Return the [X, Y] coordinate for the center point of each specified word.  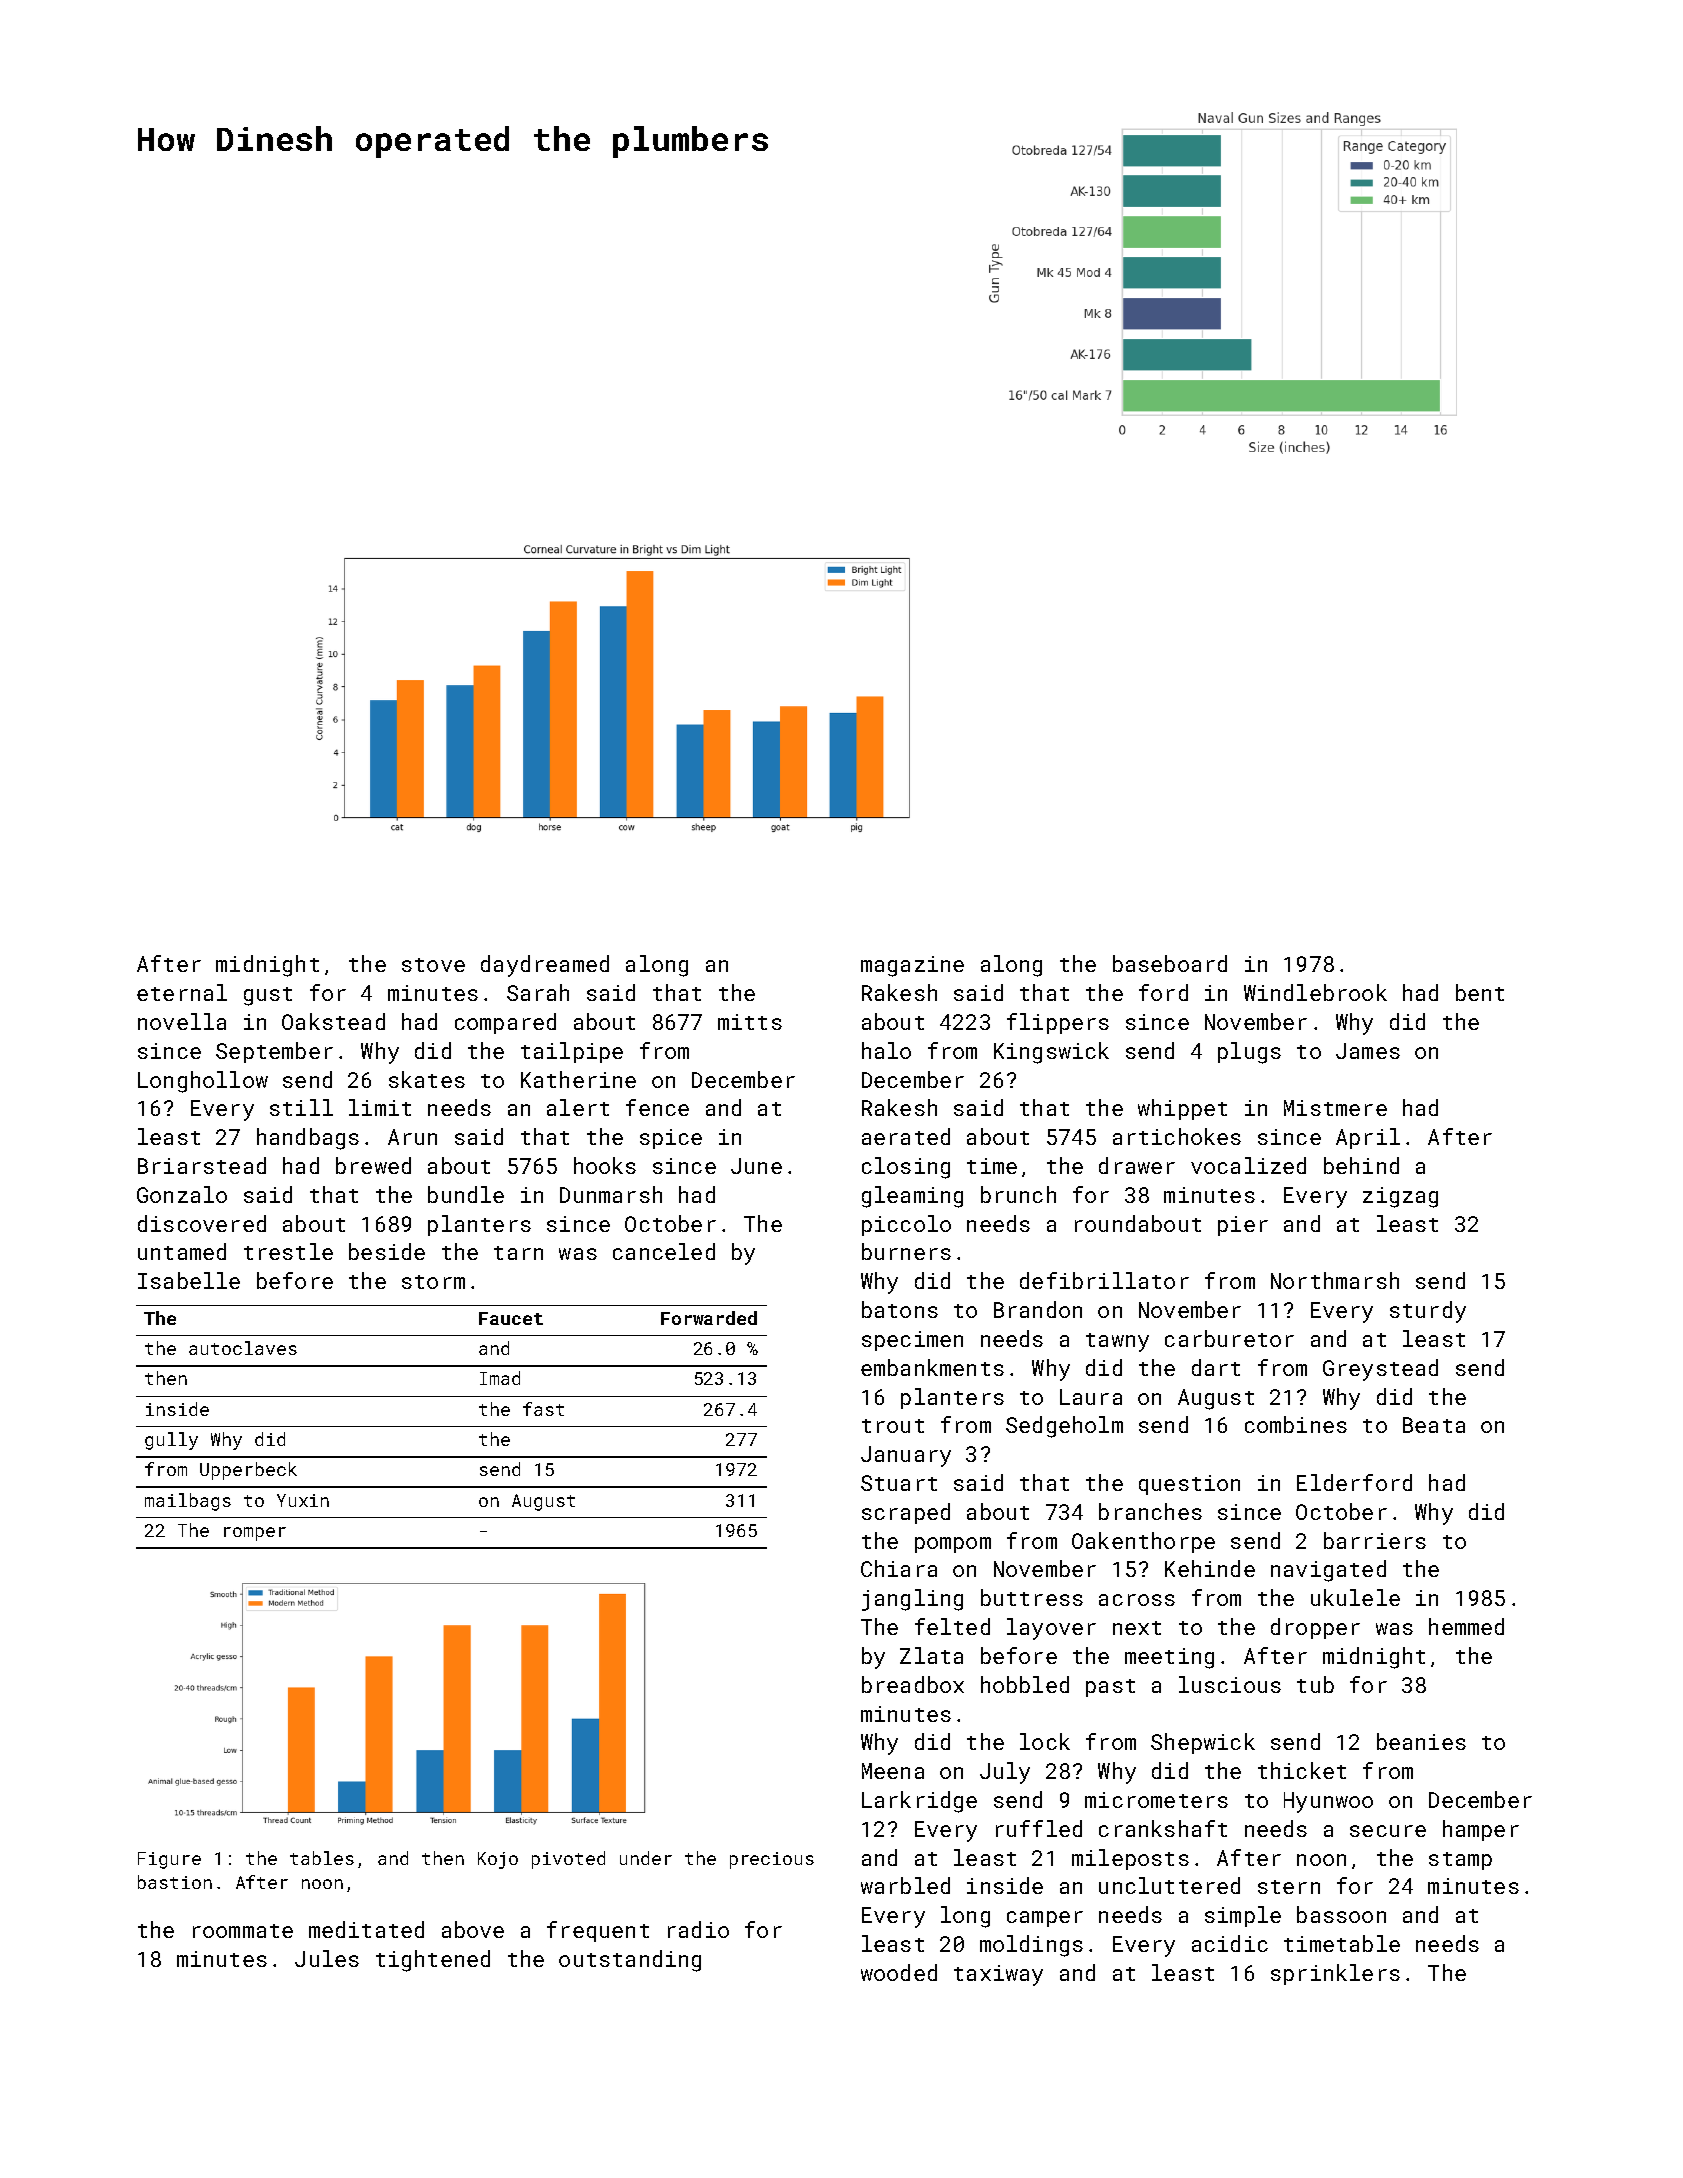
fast [543, 1409]
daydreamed [545, 966]
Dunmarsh [611, 1194]
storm [433, 1282]
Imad [500, 1378]
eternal [182, 992]
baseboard [1170, 963]
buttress [1032, 1597]
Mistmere [1335, 1108]
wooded [899, 1972]
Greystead [1380, 1370]
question [1189, 1485]
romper [255, 1534]
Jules [327, 1958]
